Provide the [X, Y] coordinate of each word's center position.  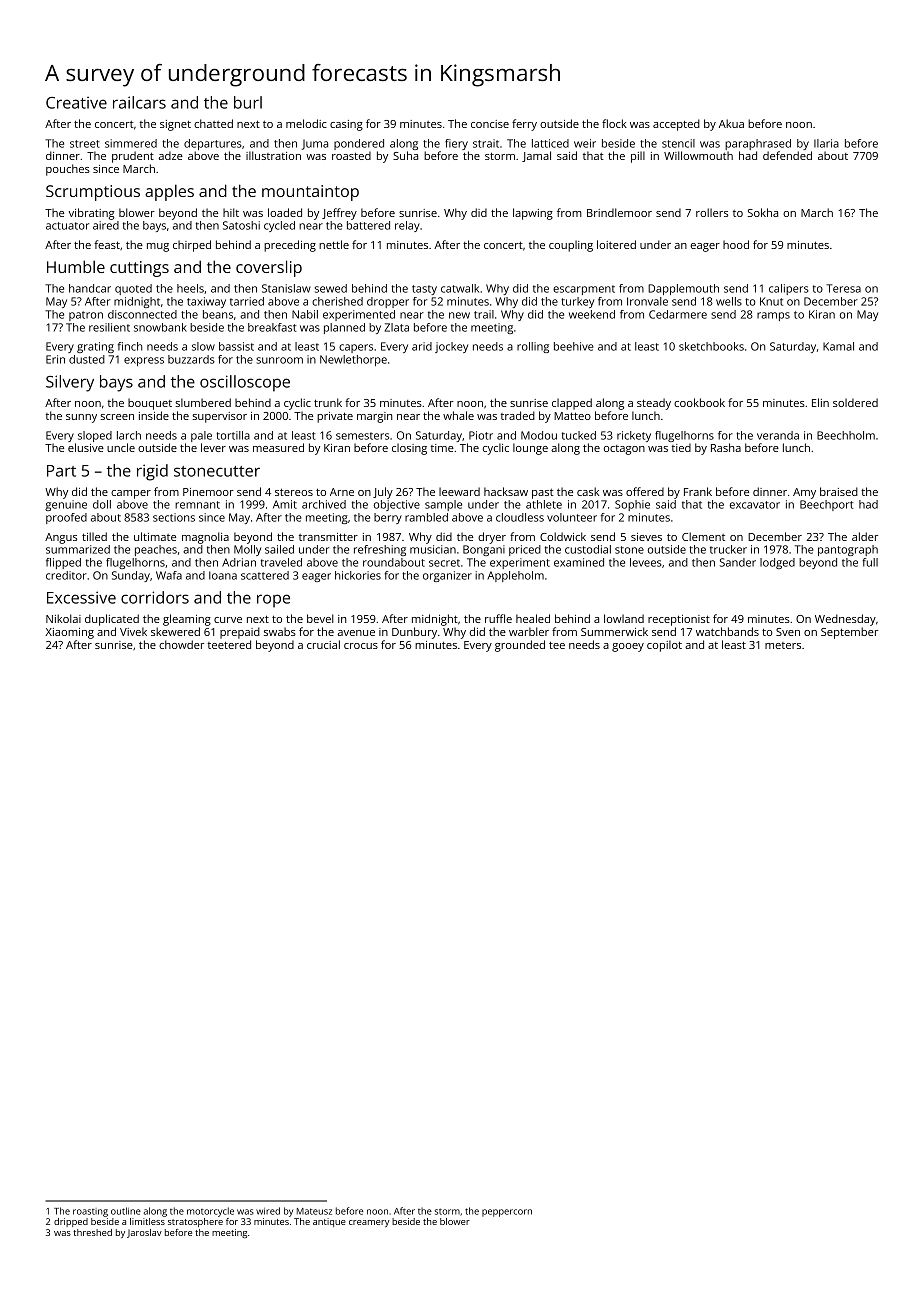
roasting [90, 1212]
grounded [520, 646]
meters [783, 645]
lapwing [533, 214]
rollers [712, 212]
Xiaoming [69, 633]
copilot [664, 646]
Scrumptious [93, 193]
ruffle [498, 618]
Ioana [223, 575]
